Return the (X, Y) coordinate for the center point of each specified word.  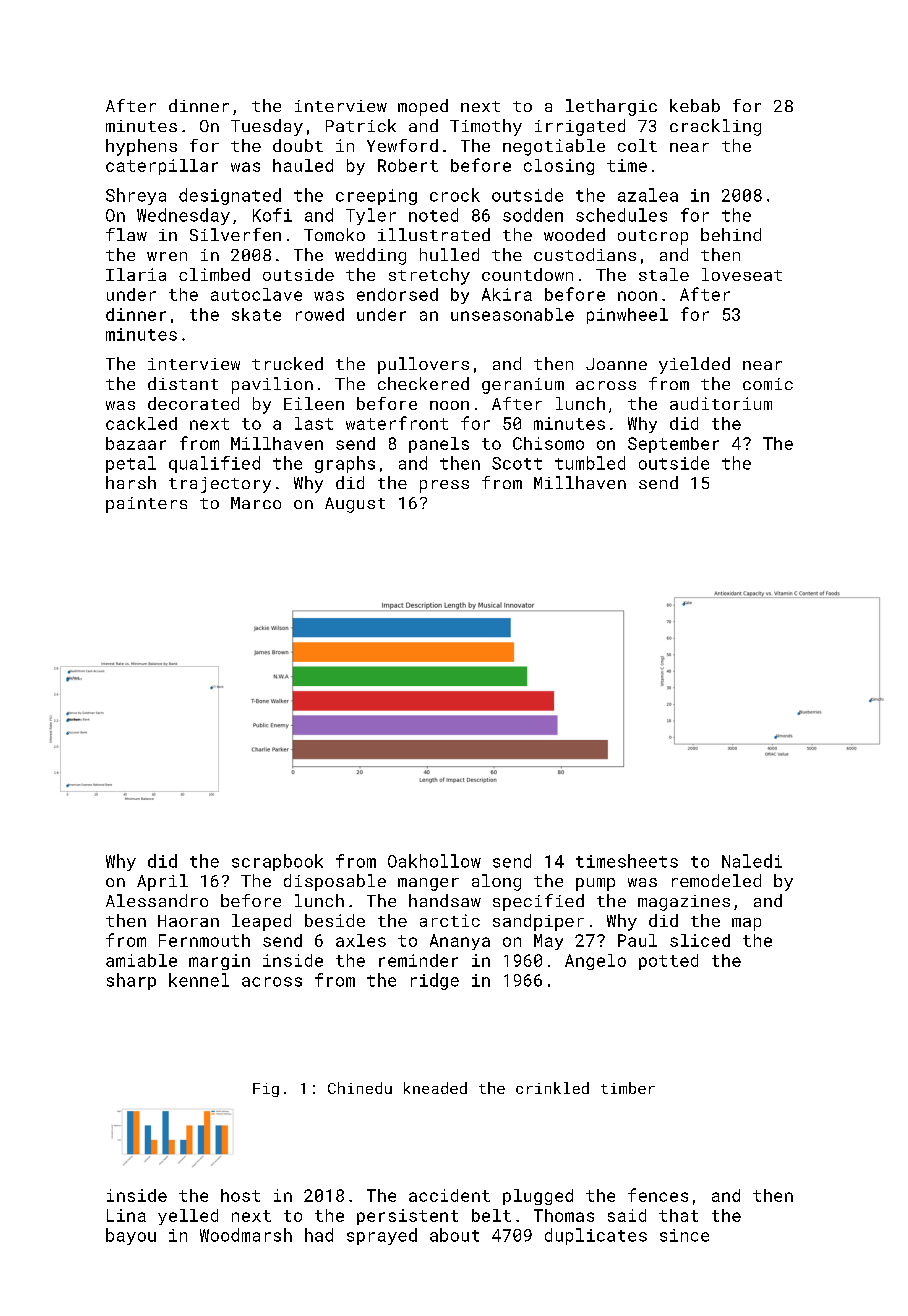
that (678, 1215)
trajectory (220, 485)
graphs (345, 464)
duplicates (596, 1236)
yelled (188, 1217)
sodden (533, 215)
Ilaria (136, 274)
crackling (715, 127)
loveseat (742, 274)
